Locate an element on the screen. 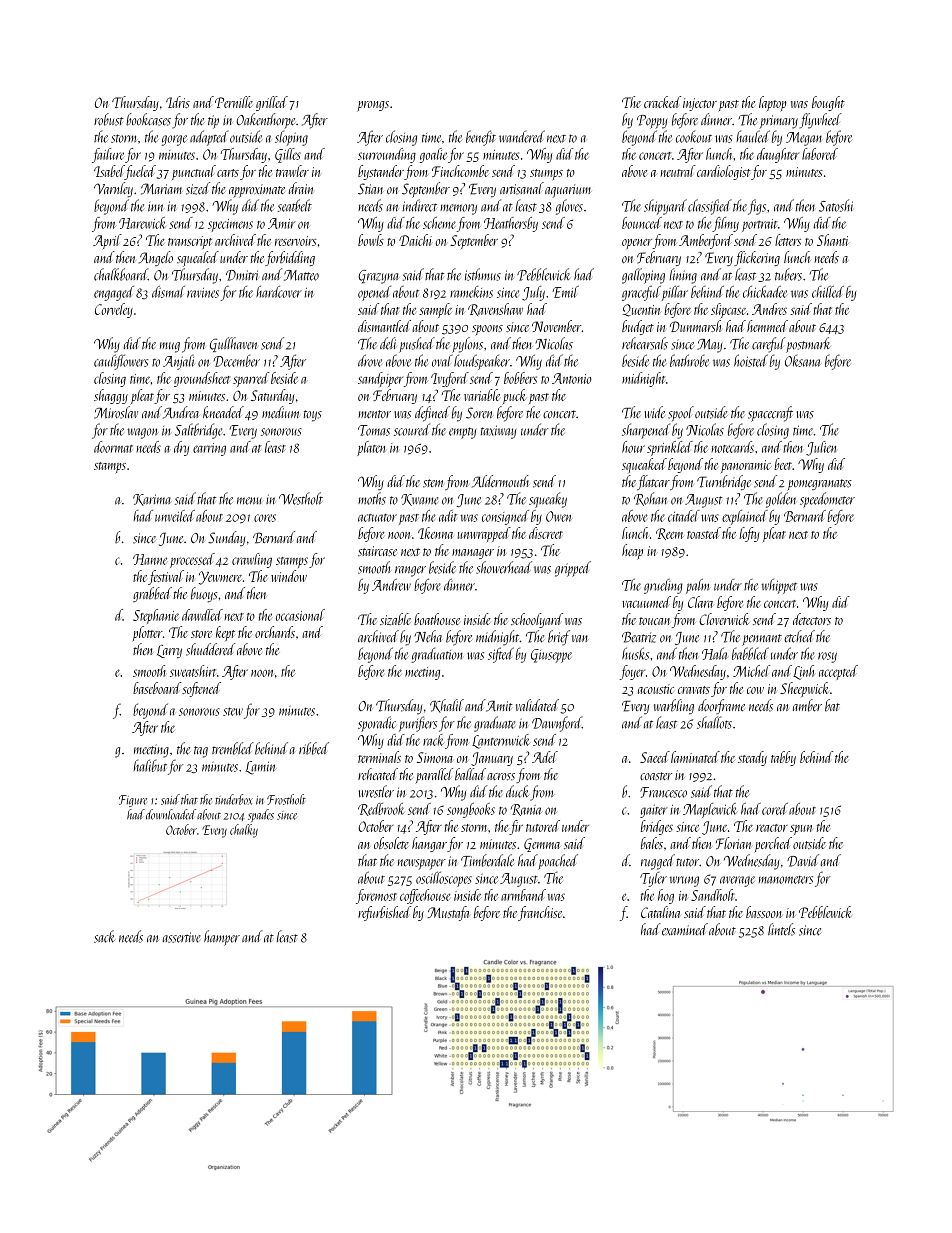 The image size is (952, 1233). hardcover is located at coordinates (279, 292).
